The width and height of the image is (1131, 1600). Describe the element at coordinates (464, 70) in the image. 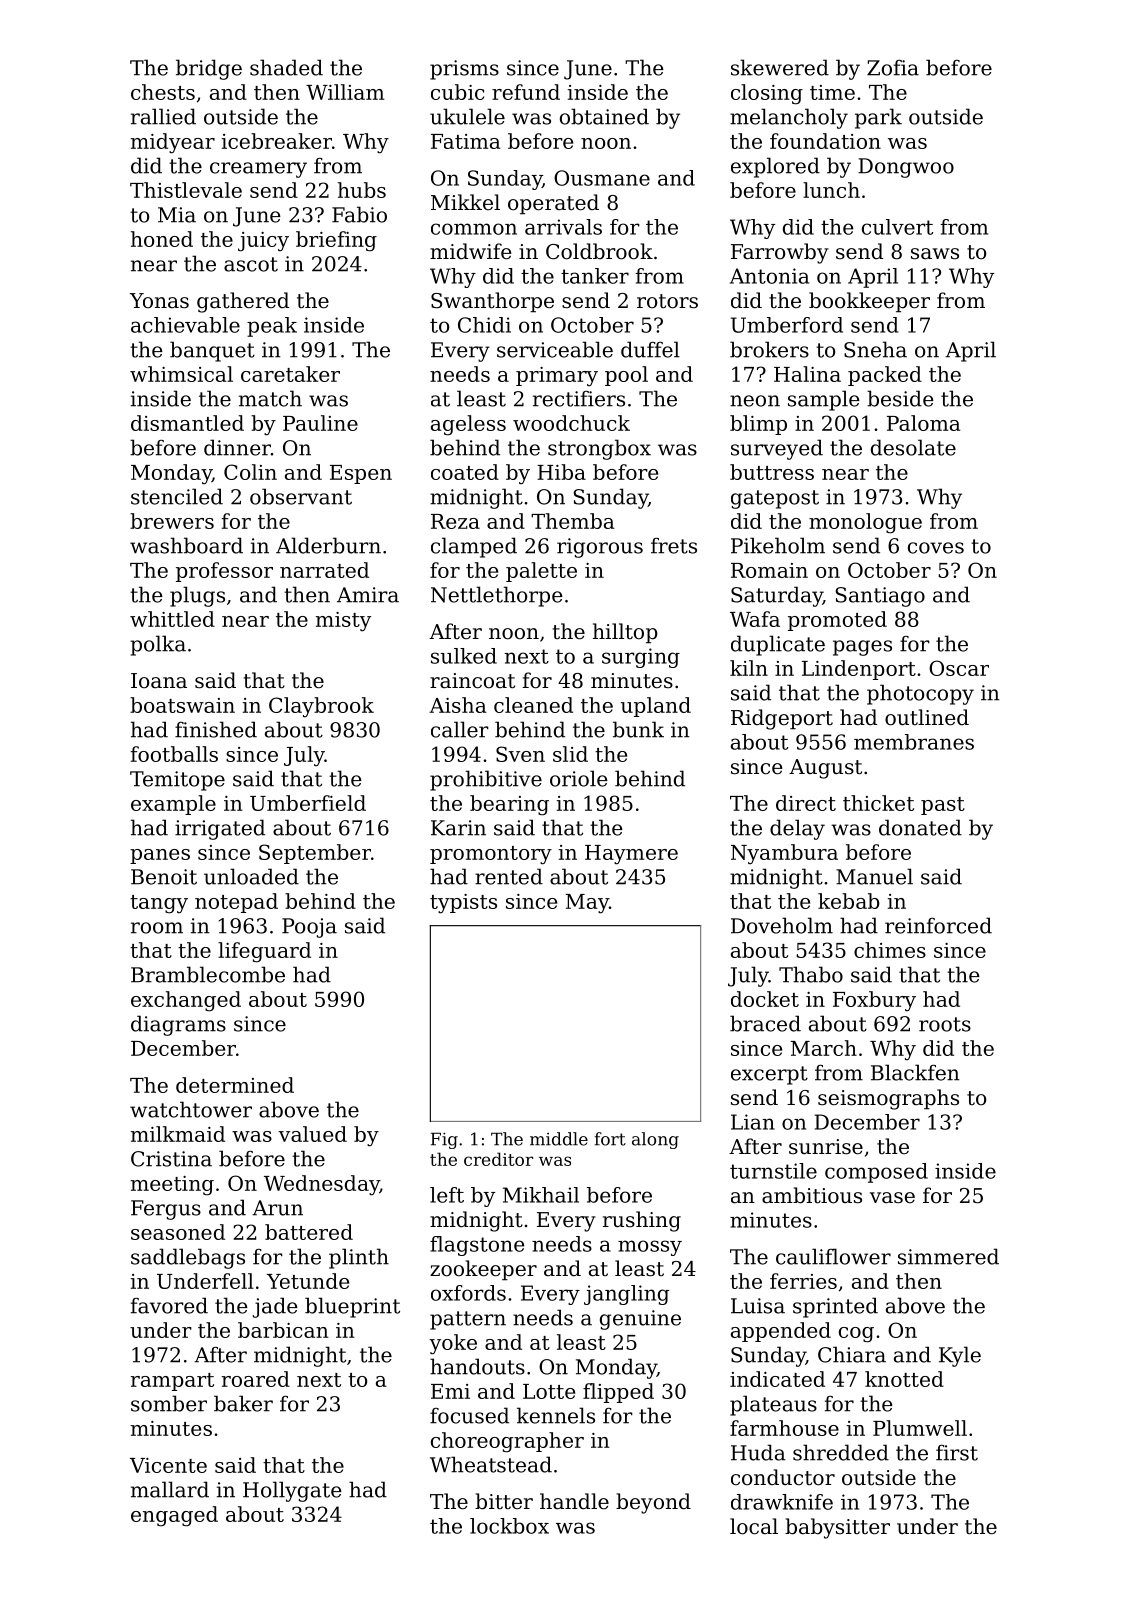

I see `prisms` at that location.
